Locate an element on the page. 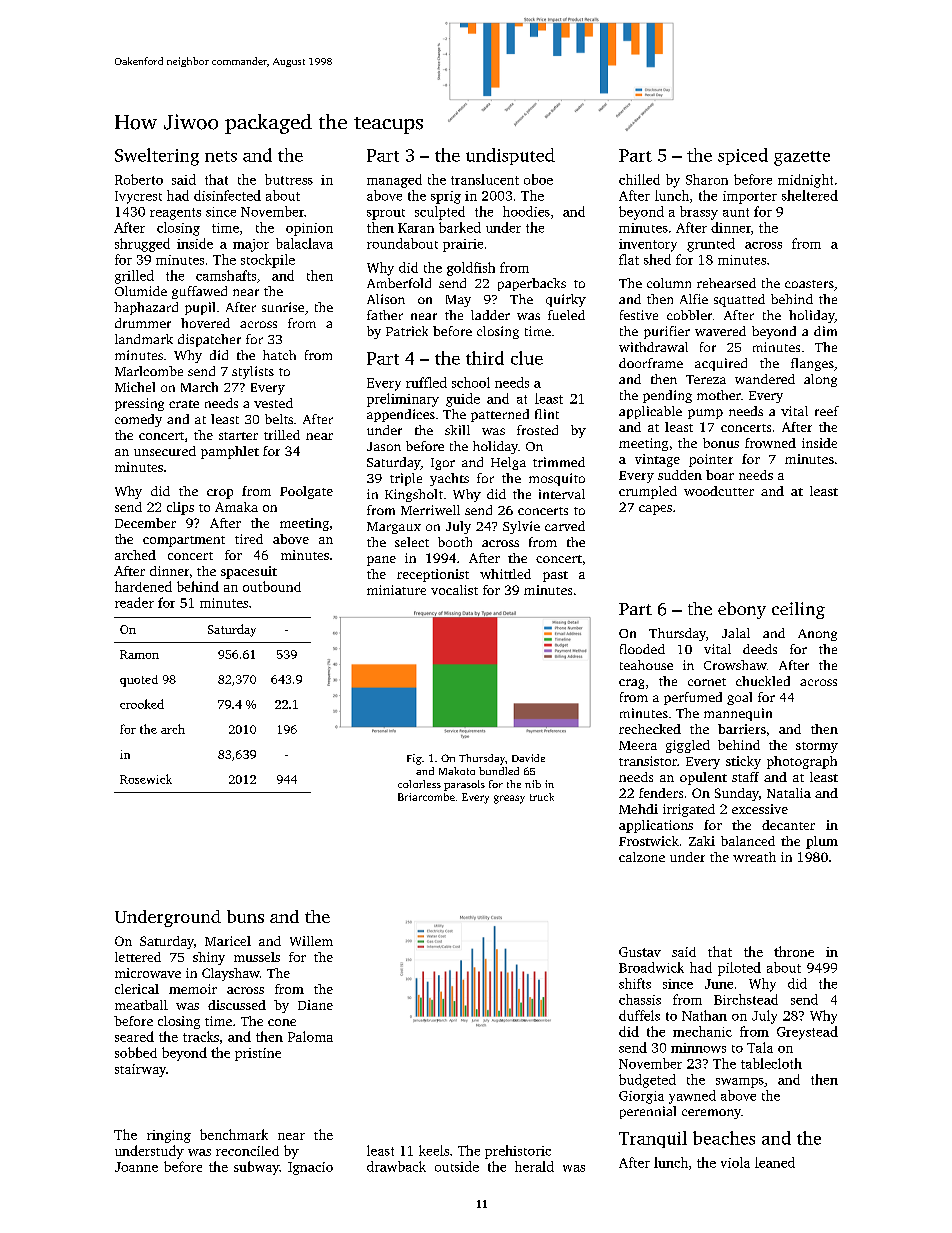 The width and height of the page is (952, 1233). Rosewick is located at coordinates (146, 779).
